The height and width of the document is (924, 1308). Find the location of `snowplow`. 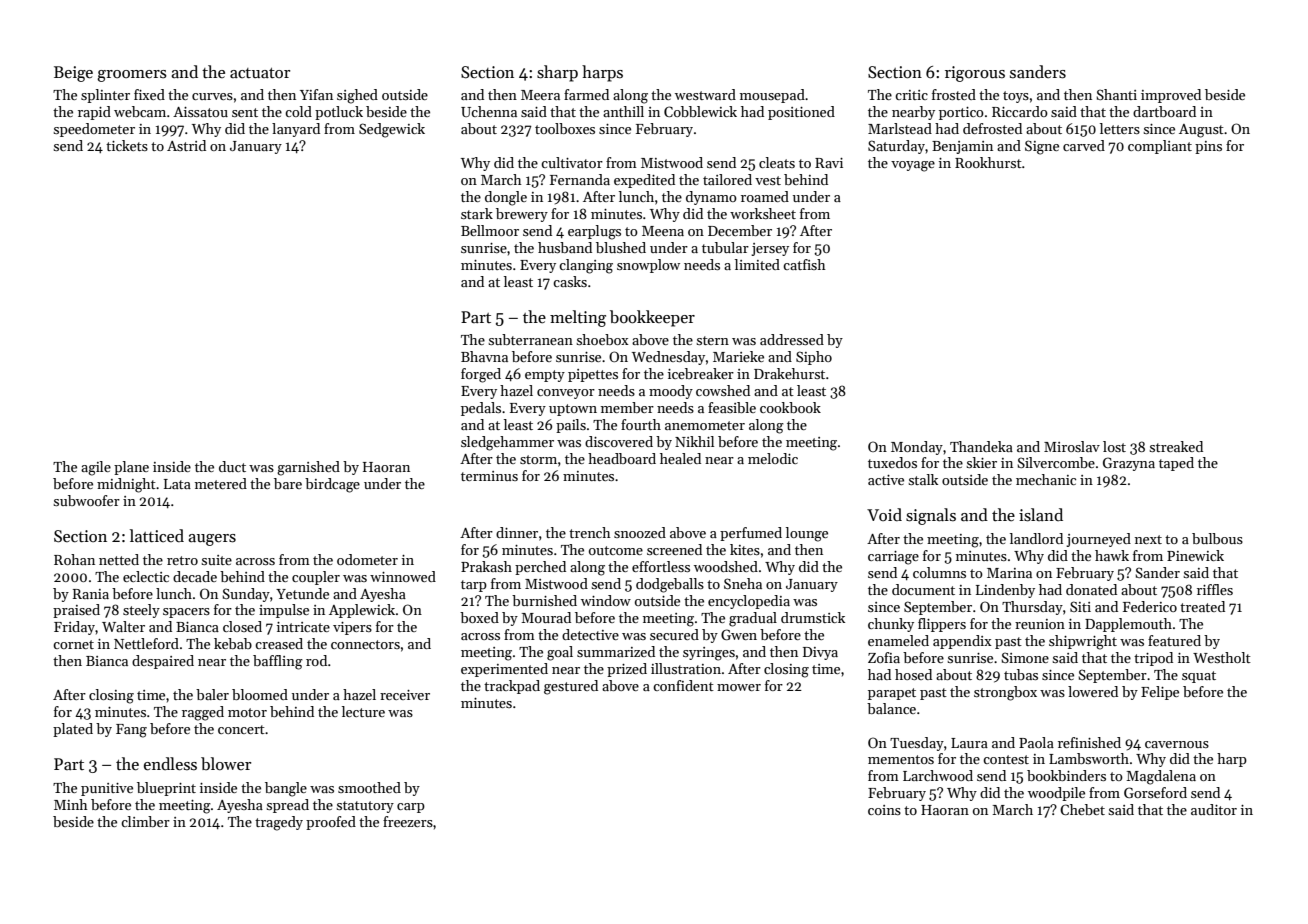

snowplow is located at coordinates (648, 266).
